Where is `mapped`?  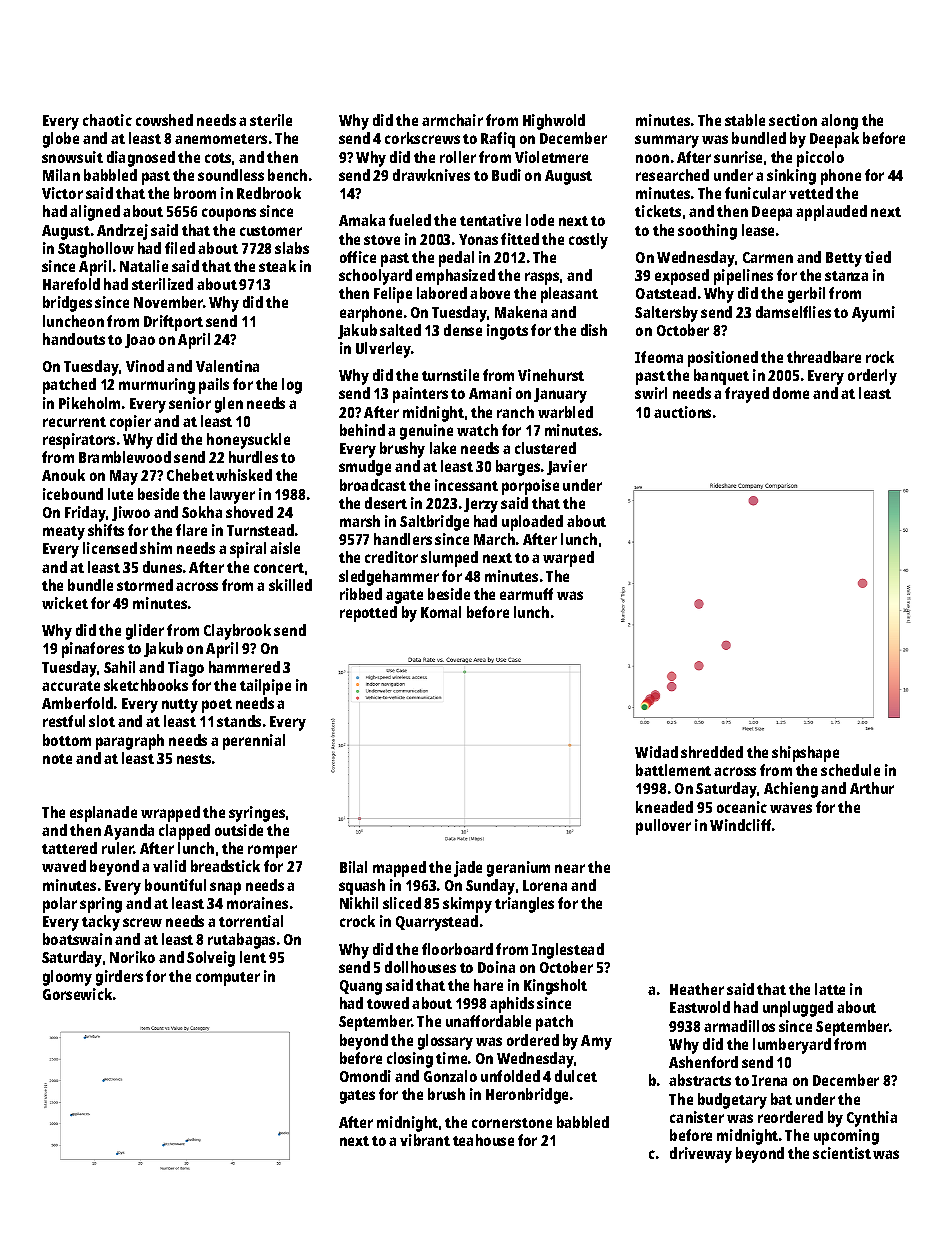
mapped is located at coordinates (399, 869).
